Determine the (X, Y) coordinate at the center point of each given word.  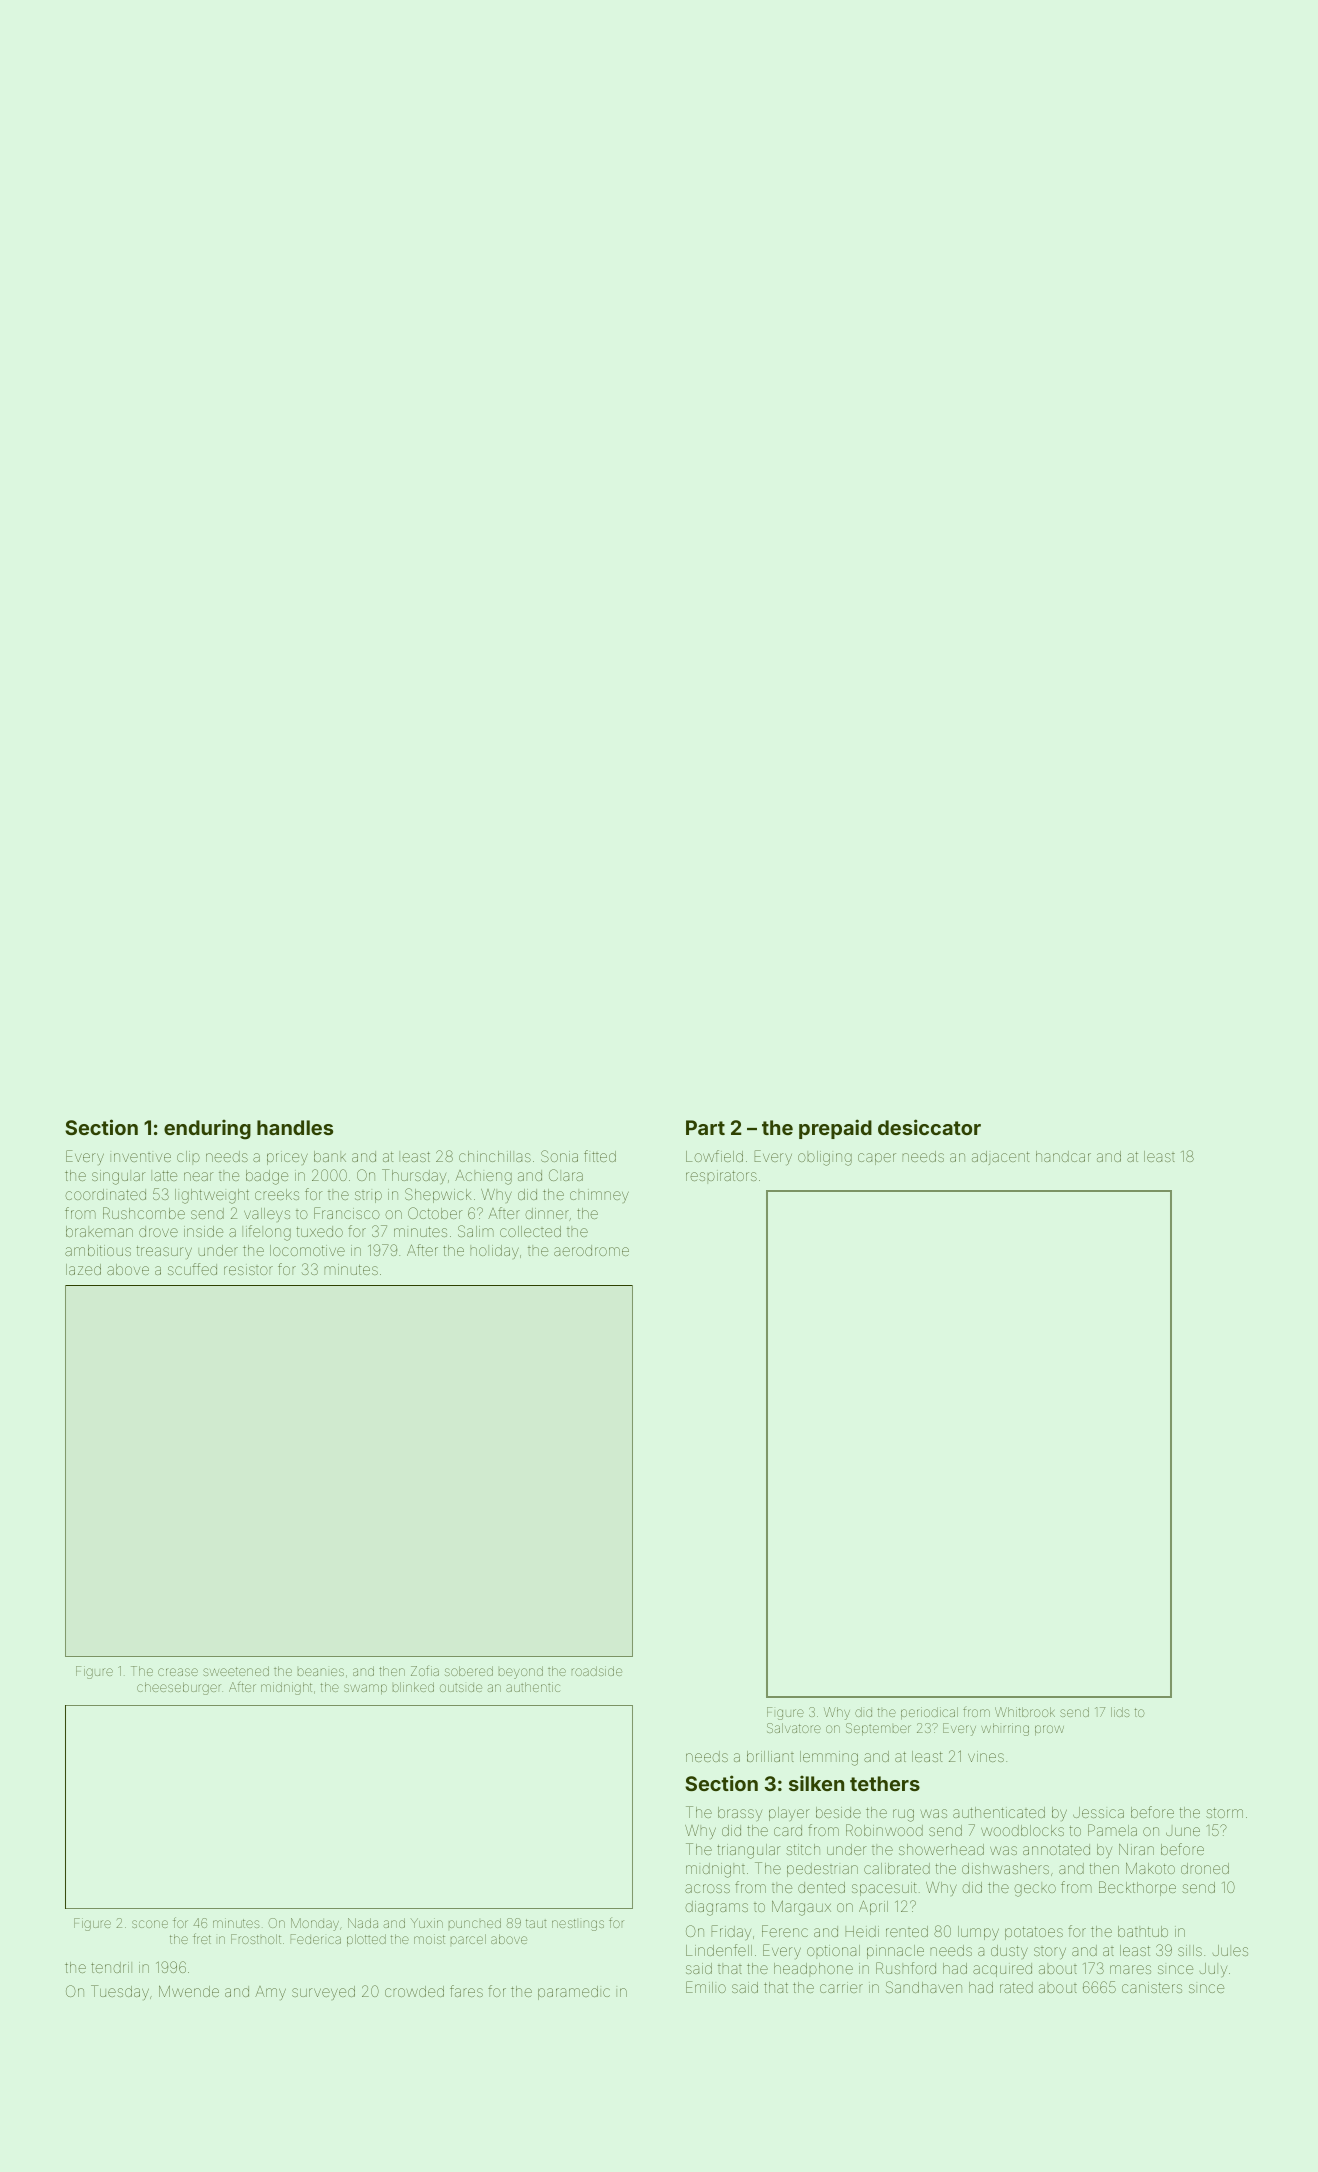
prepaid (835, 1129)
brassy (740, 1814)
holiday (495, 1252)
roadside (597, 1671)
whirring (1005, 1729)
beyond (521, 1672)
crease (178, 1672)
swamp (365, 1689)
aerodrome (591, 1250)
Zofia (425, 1671)
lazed (83, 1269)
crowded (414, 1991)
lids (1120, 1712)
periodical (929, 1713)
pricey (287, 1159)
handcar (1063, 1156)
